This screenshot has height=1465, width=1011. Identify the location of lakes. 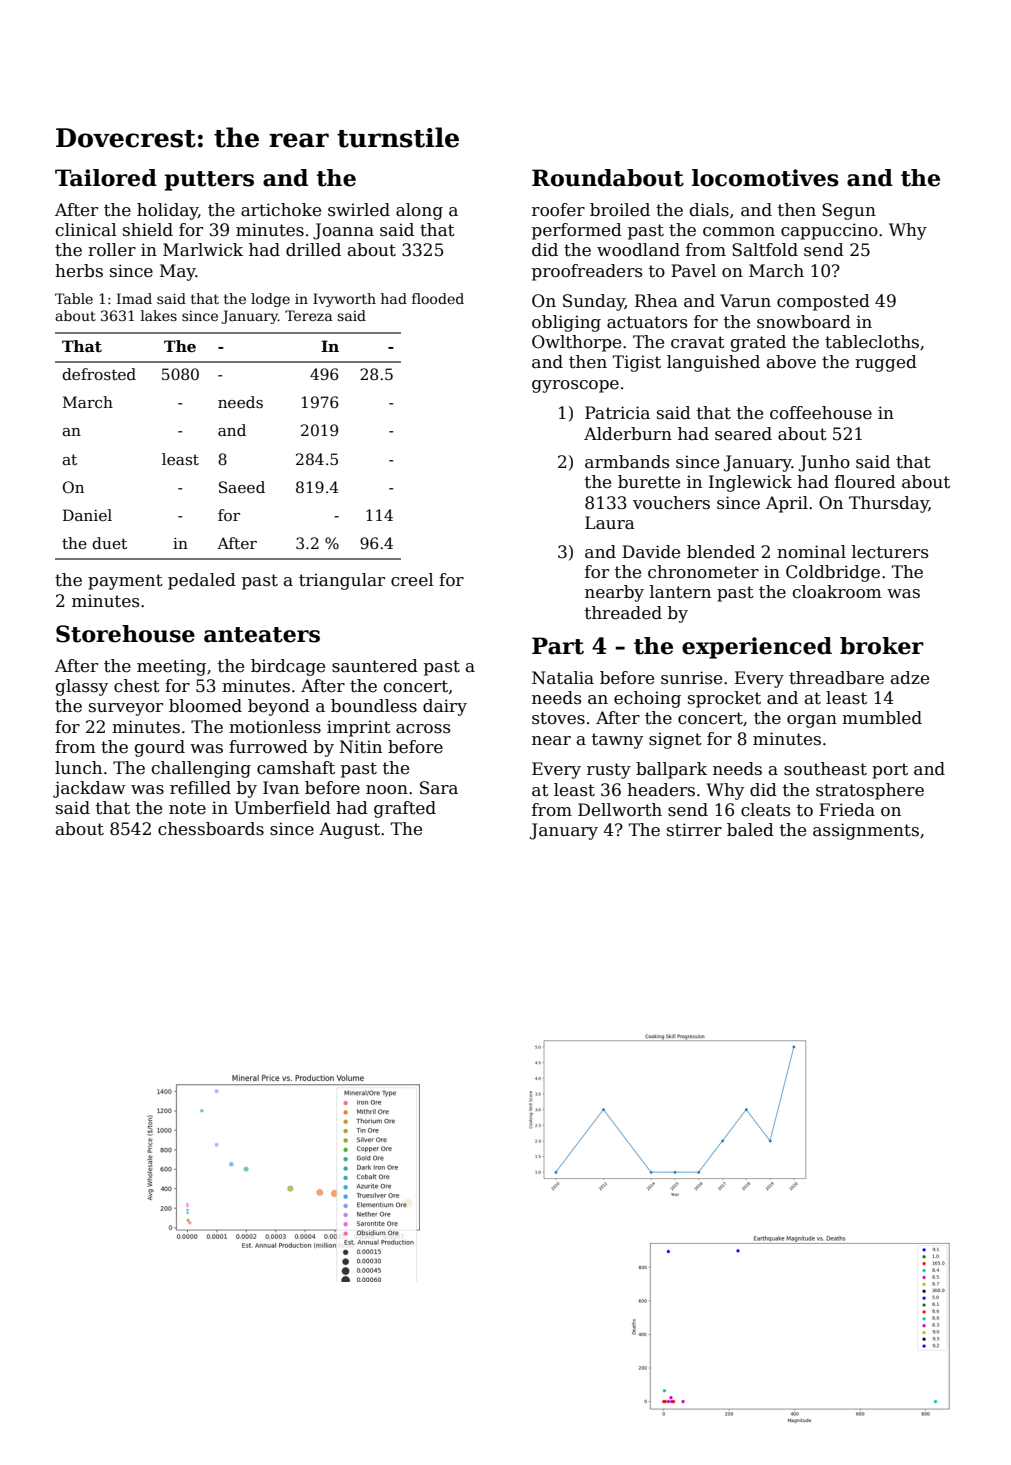
(159, 315).
